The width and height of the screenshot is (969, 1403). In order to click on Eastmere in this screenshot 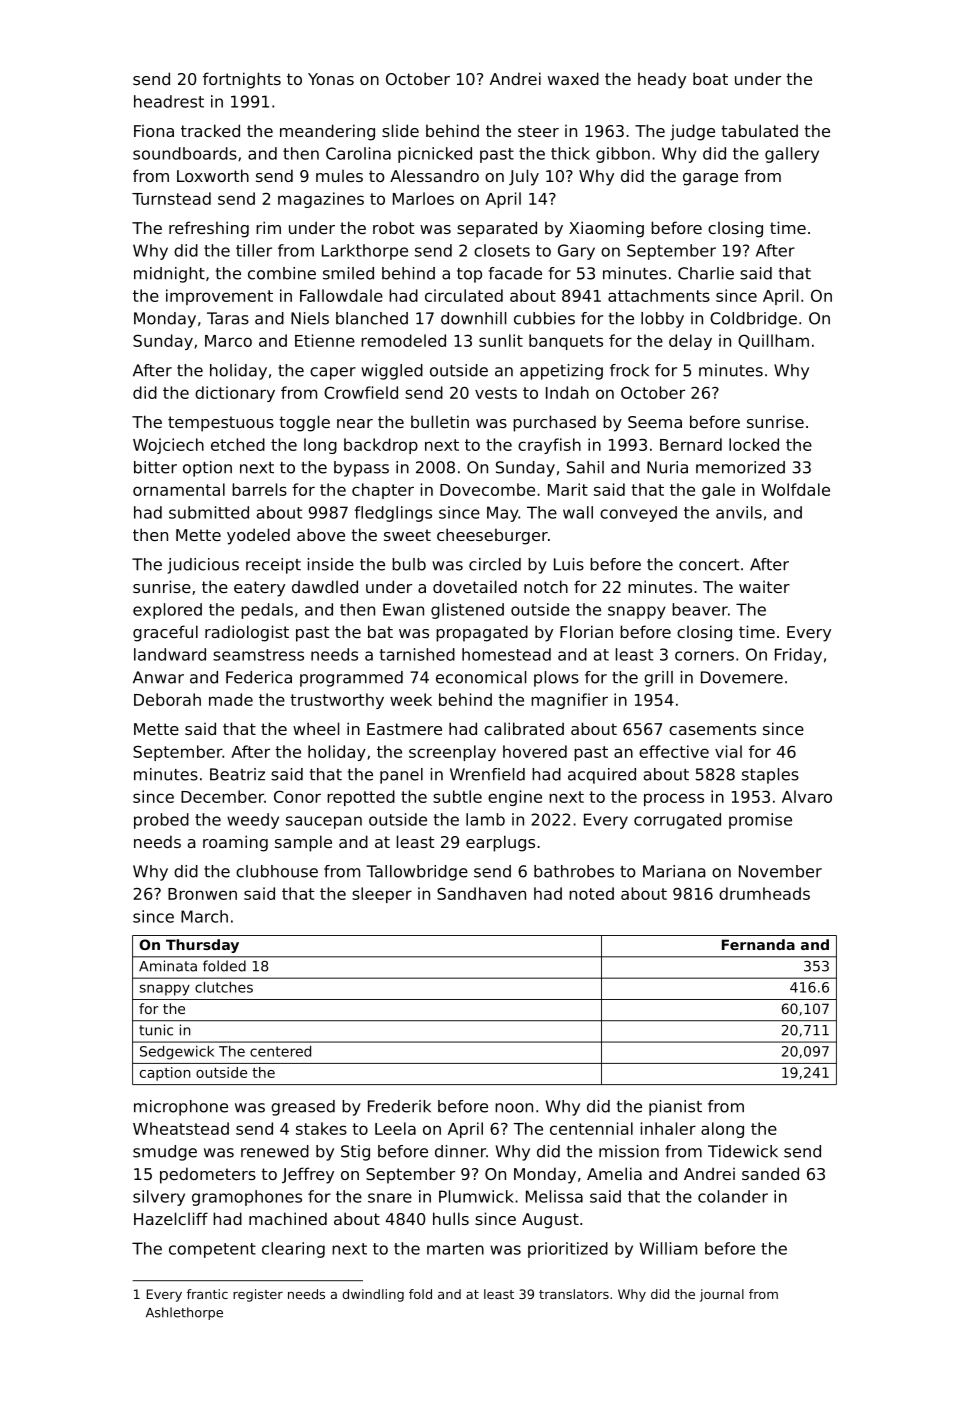, I will do `click(404, 729)`.
